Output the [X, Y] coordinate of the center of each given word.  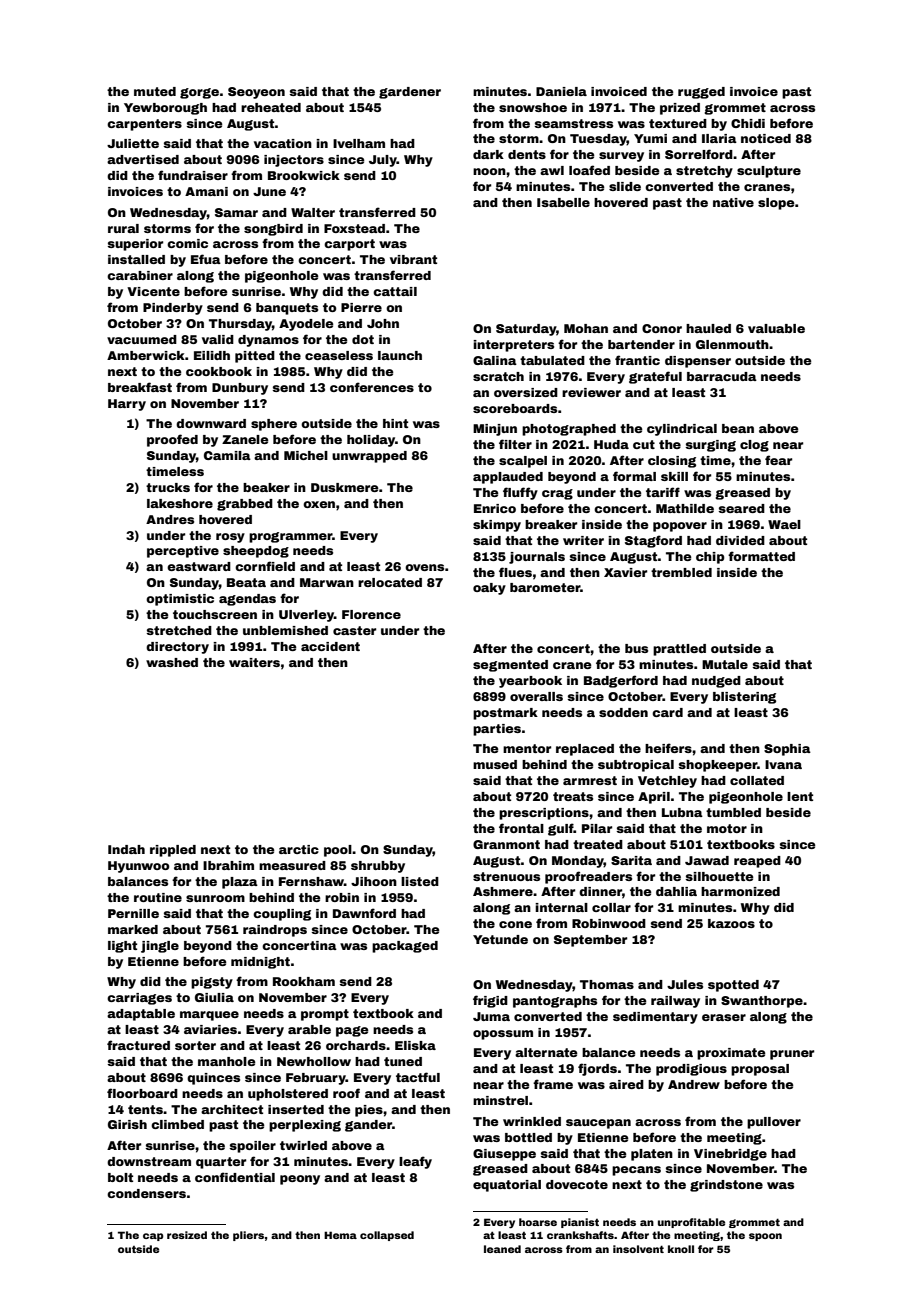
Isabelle [563, 202]
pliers [249, 1236]
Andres [170, 519]
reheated [271, 107]
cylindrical [682, 430]
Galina [495, 360]
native [733, 202]
